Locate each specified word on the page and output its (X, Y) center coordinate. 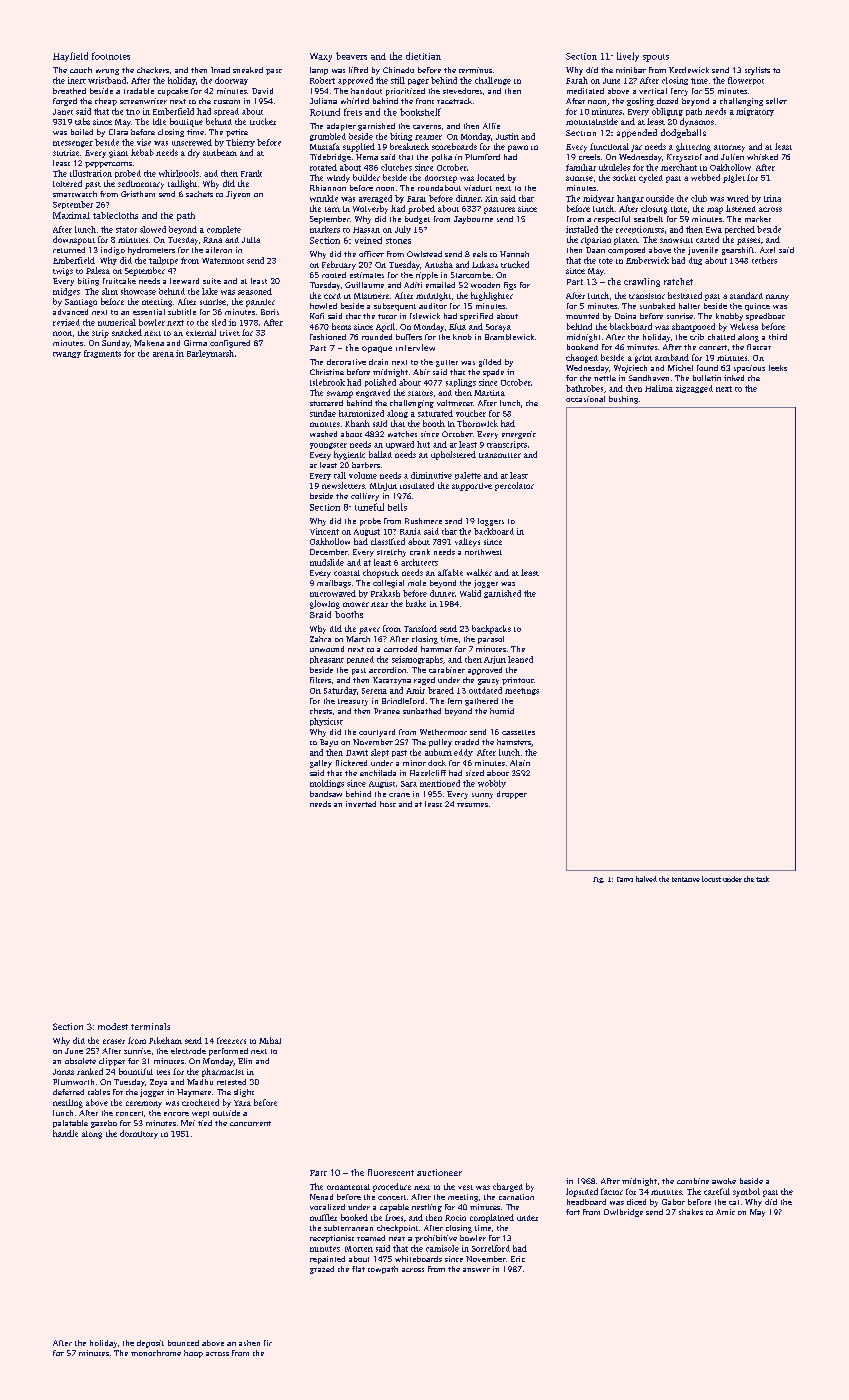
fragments (102, 354)
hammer (436, 649)
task (762, 879)
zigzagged (694, 389)
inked (734, 378)
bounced (183, 1343)
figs (510, 286)
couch (81, 70)
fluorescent (391, 1172)
